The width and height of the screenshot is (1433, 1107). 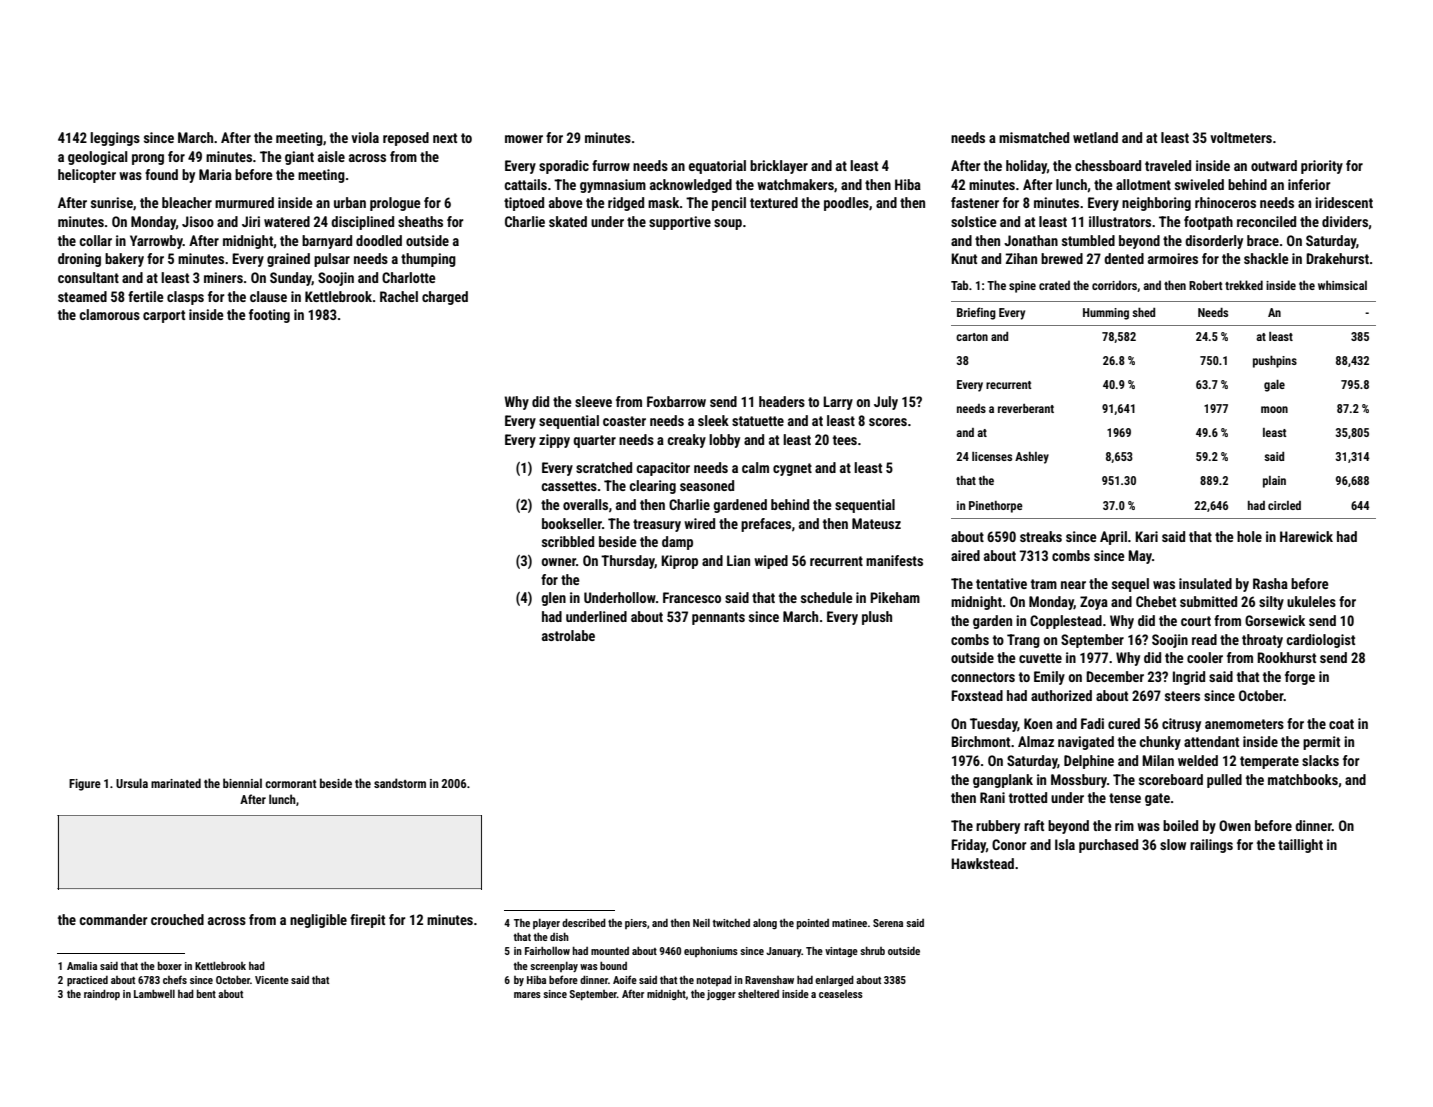 I want to click on cassettes, so click(x=569, y=486).
